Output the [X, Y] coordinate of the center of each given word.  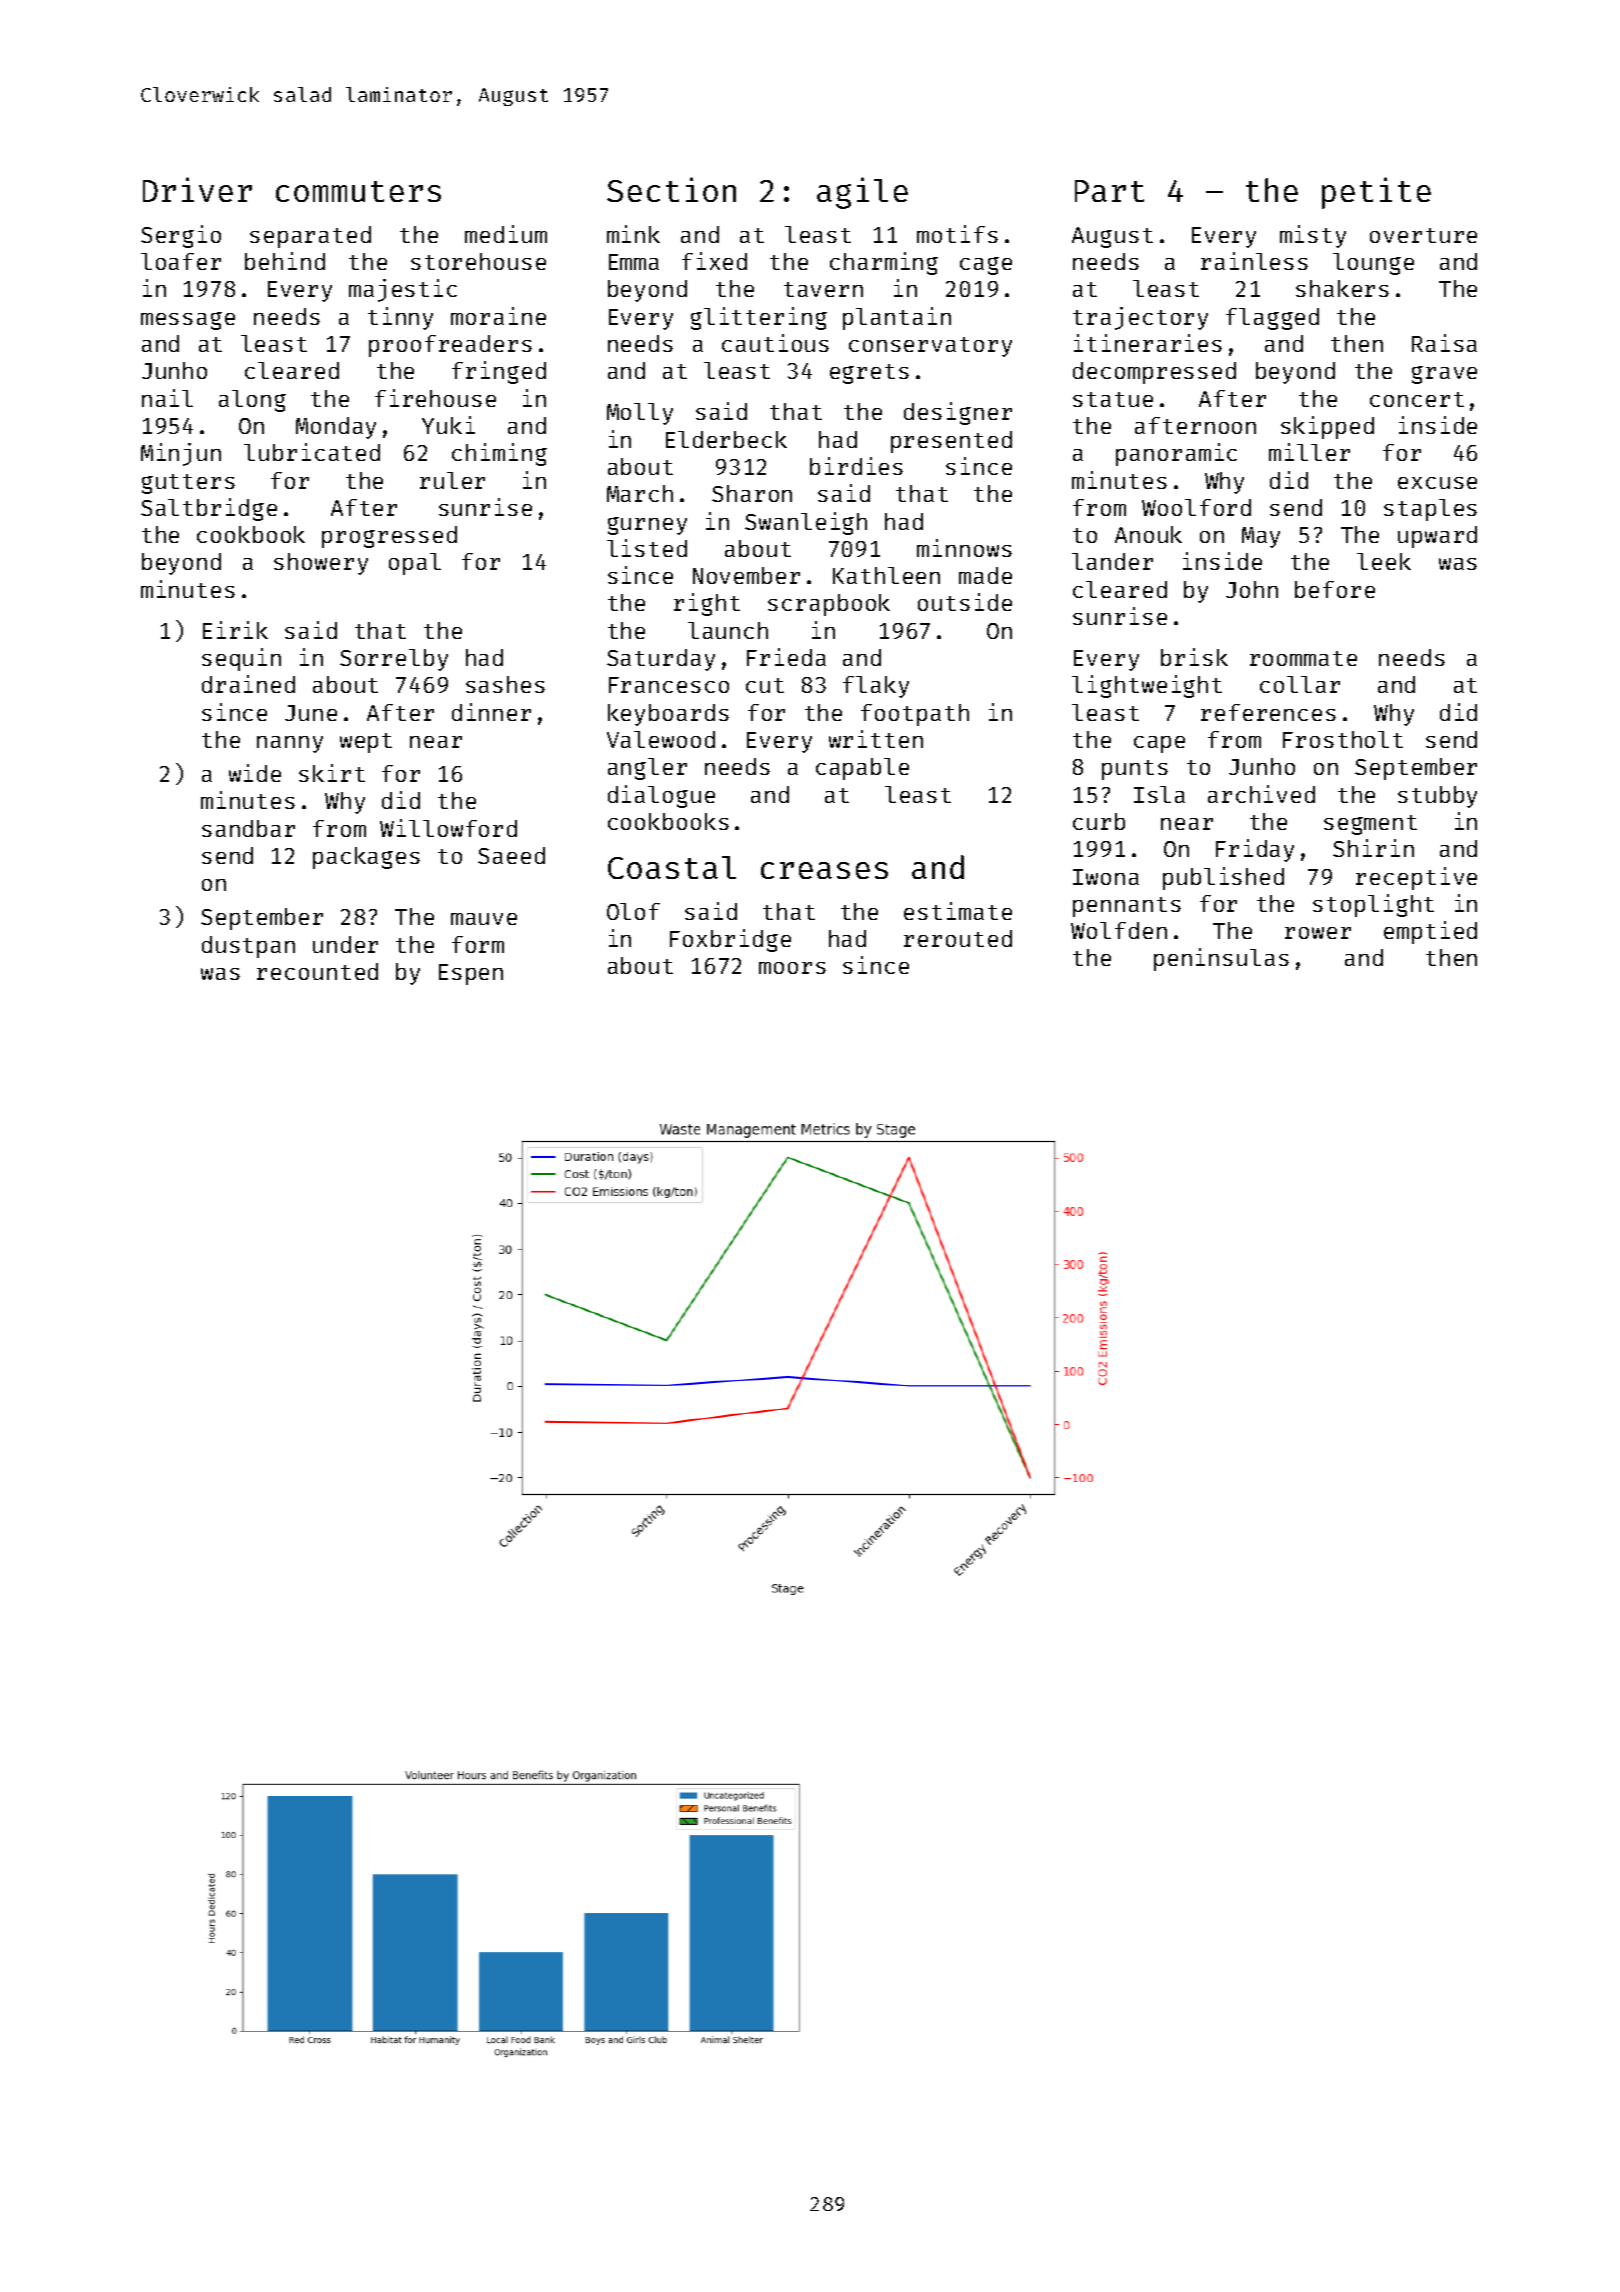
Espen [471, 974]
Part [1109, 191]
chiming [499, 454]
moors [792, 968]
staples [1430, 510]
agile [862, 193]
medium [506, 234]
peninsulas [1221, 959]
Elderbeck [726, 439]
